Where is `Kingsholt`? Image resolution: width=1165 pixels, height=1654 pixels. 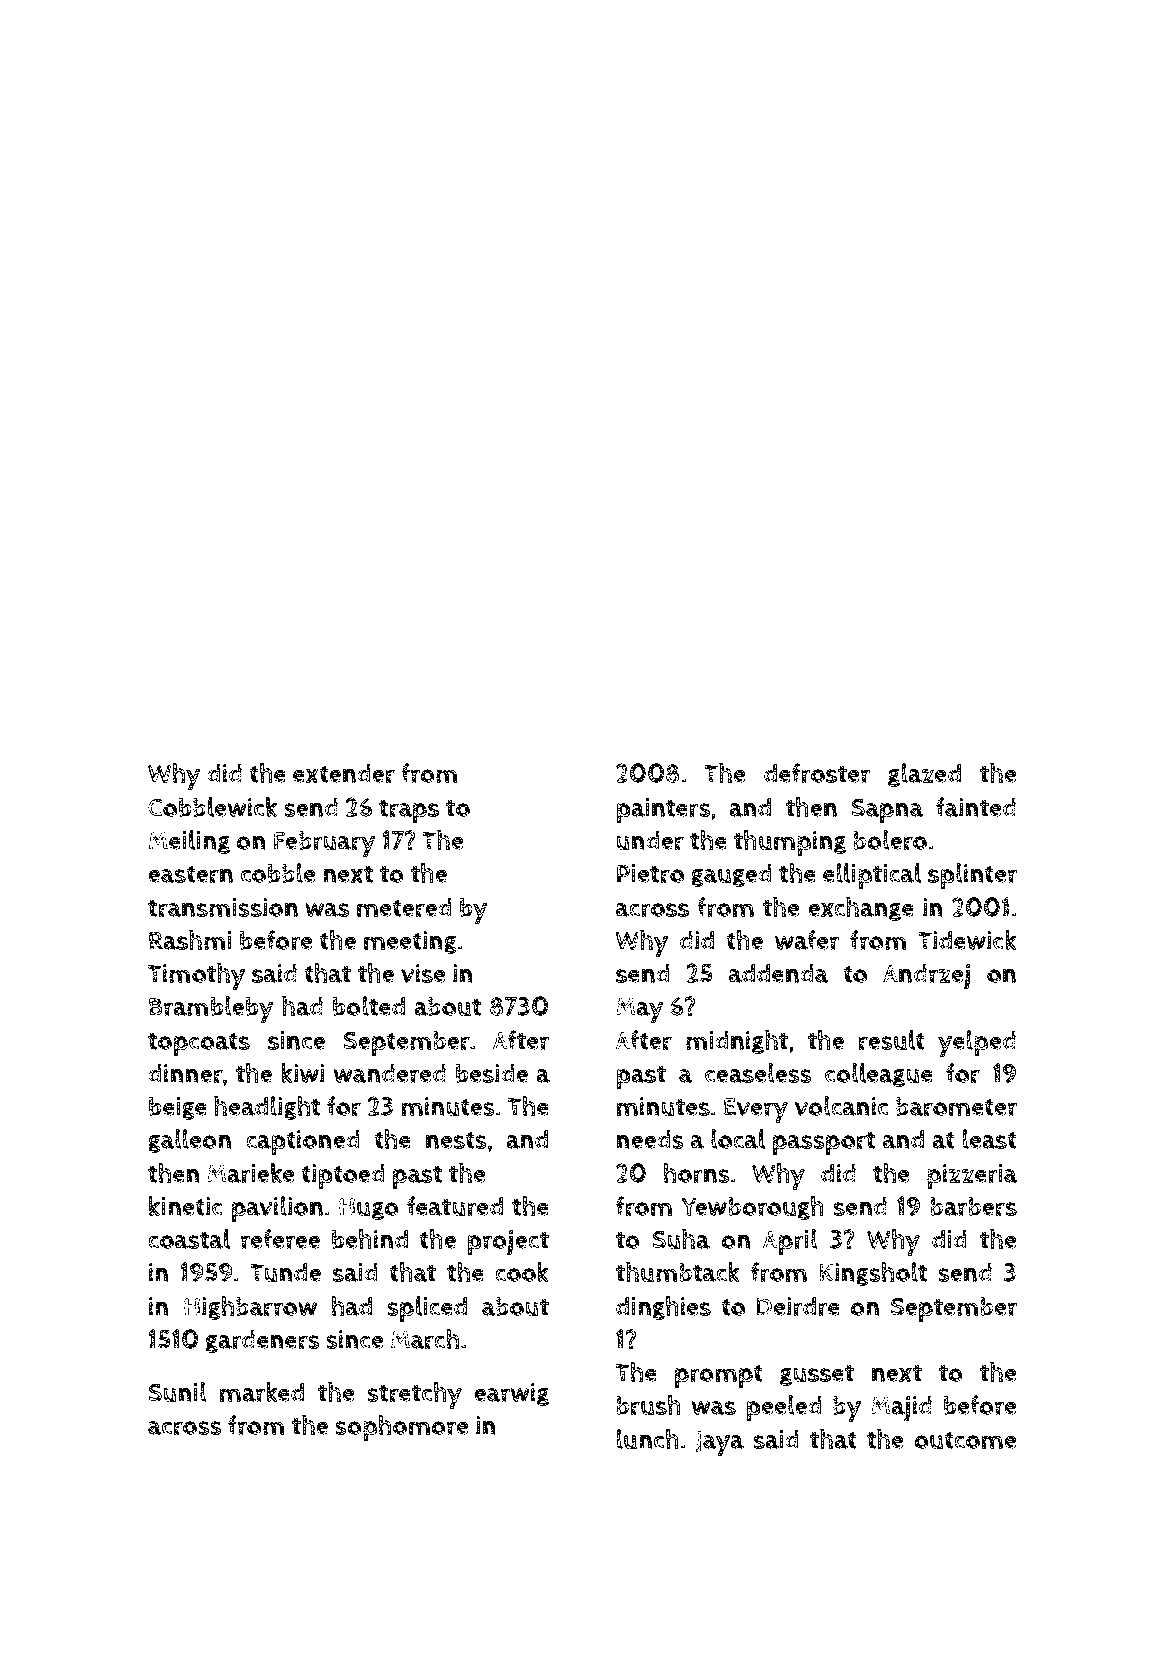
Kingsholt is located at coordinates (873, 1274).
